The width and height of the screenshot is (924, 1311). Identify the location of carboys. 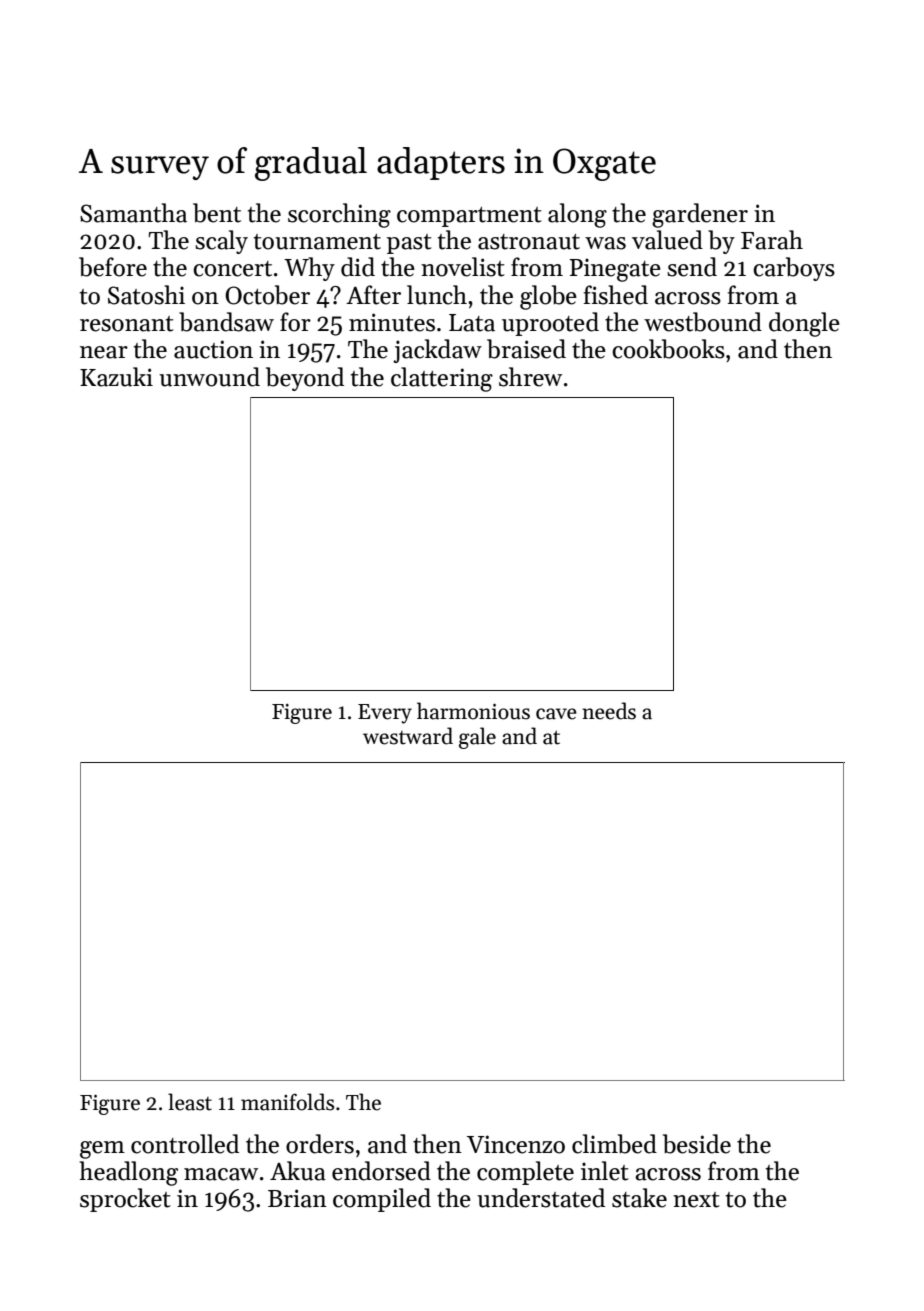
(794, 269).
